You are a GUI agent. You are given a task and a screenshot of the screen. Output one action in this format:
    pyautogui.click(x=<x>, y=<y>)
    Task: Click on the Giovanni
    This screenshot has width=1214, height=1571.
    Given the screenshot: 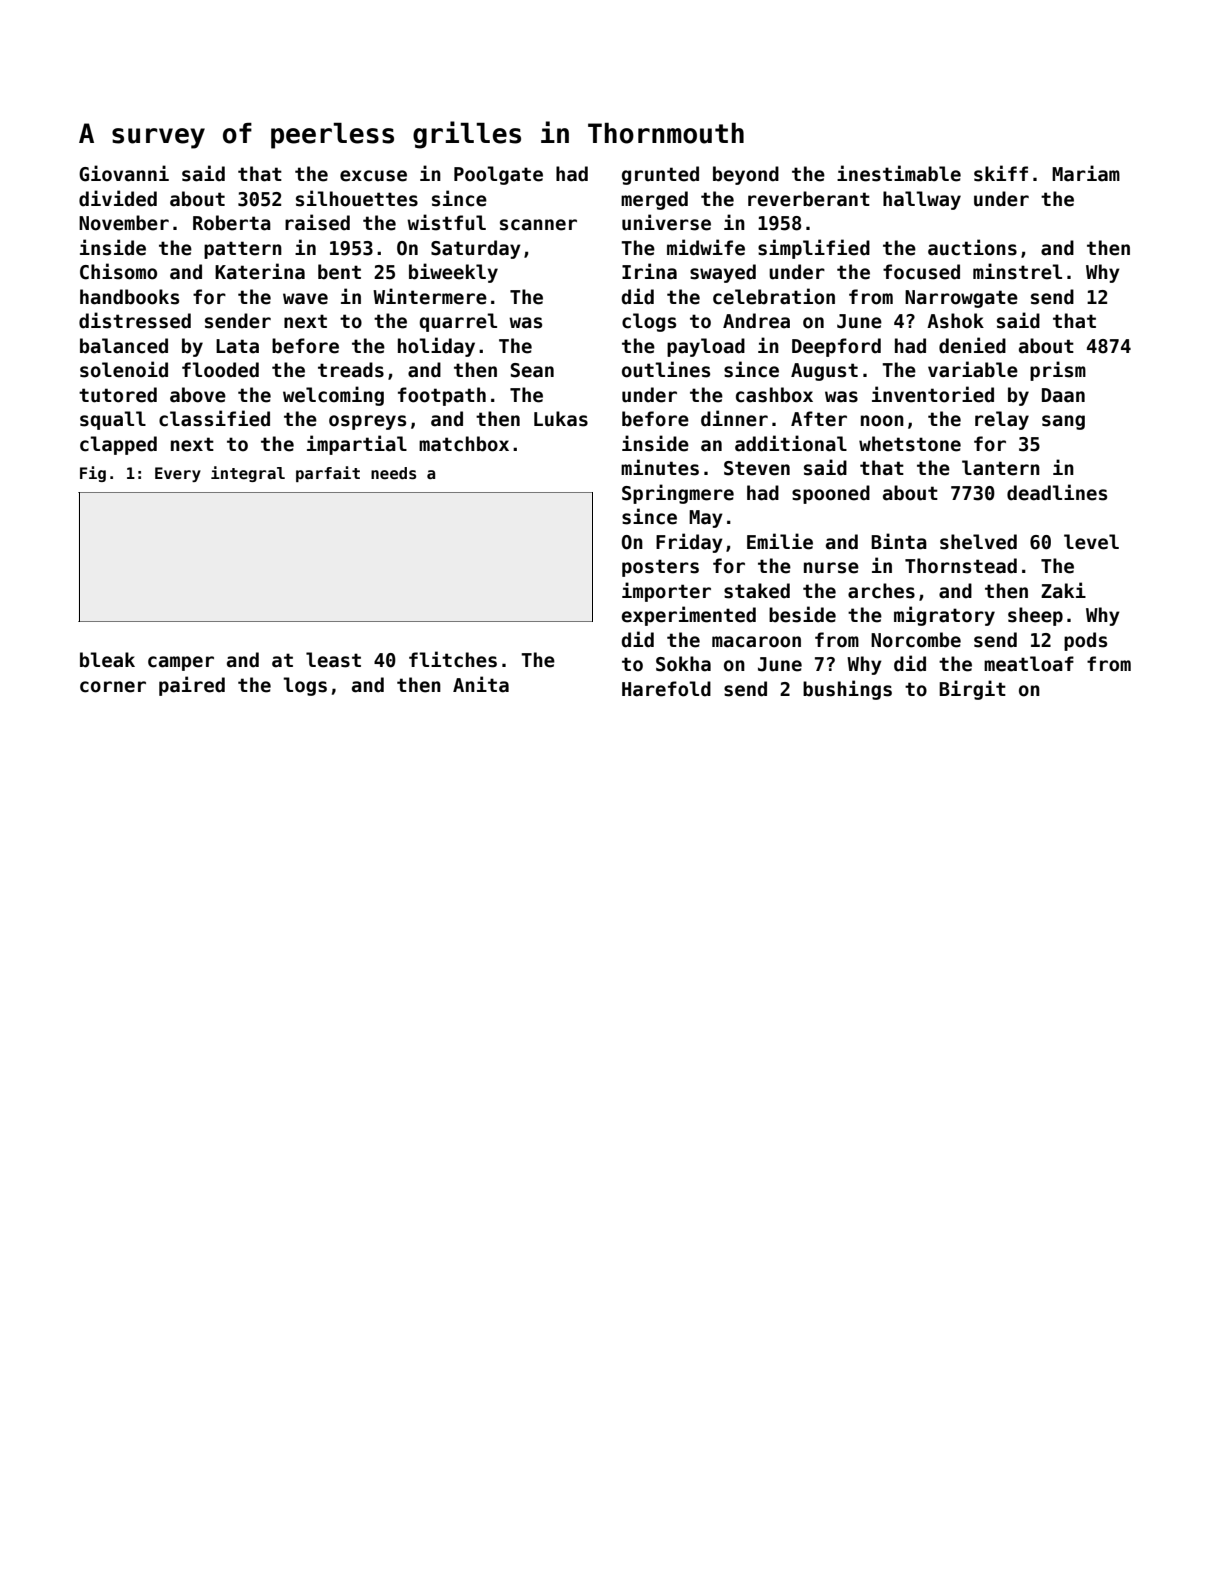 What is the action you would take?
    pyautogui.click(x=124, y=173)
